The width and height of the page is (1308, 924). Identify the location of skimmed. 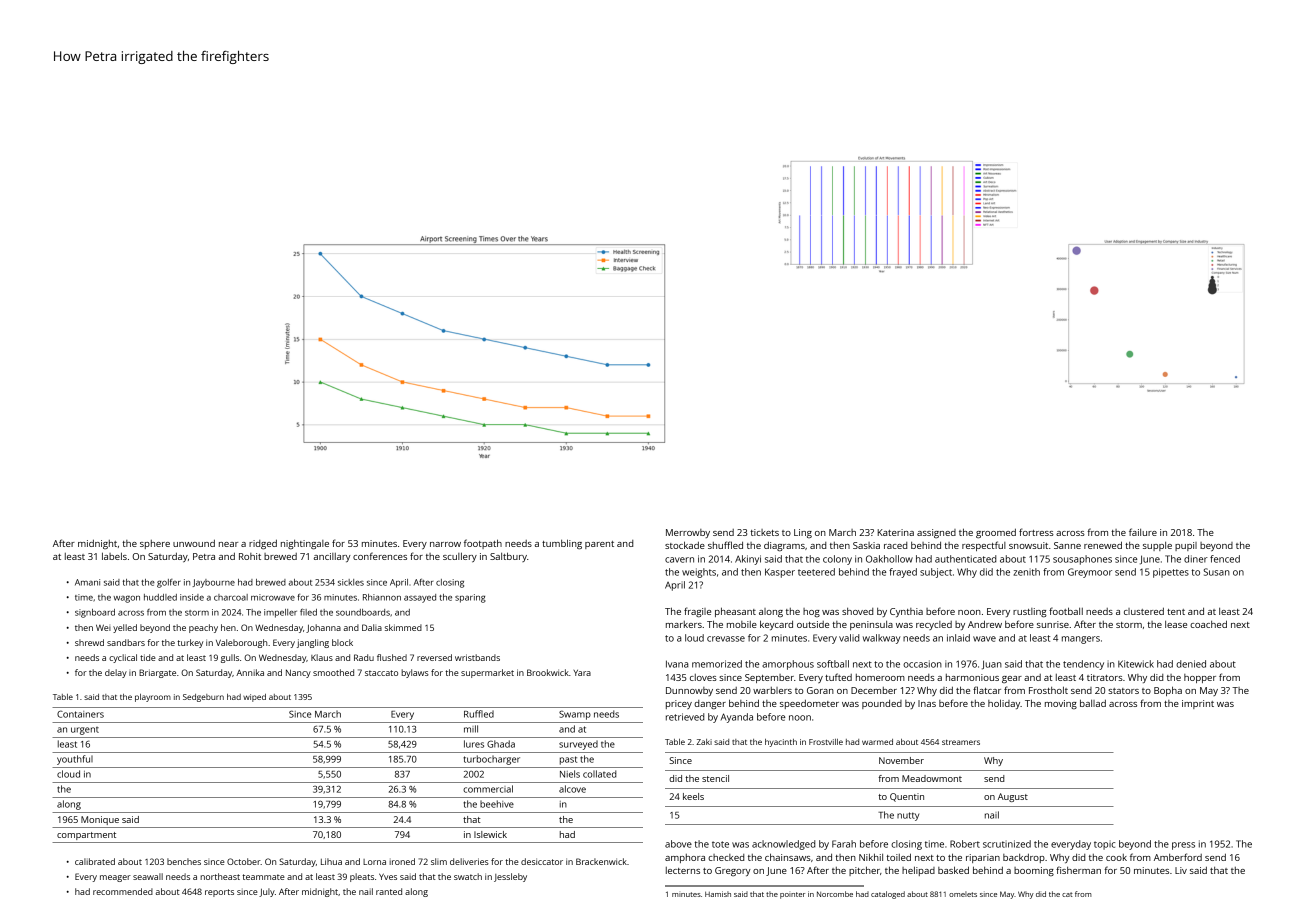
(403, 627).
